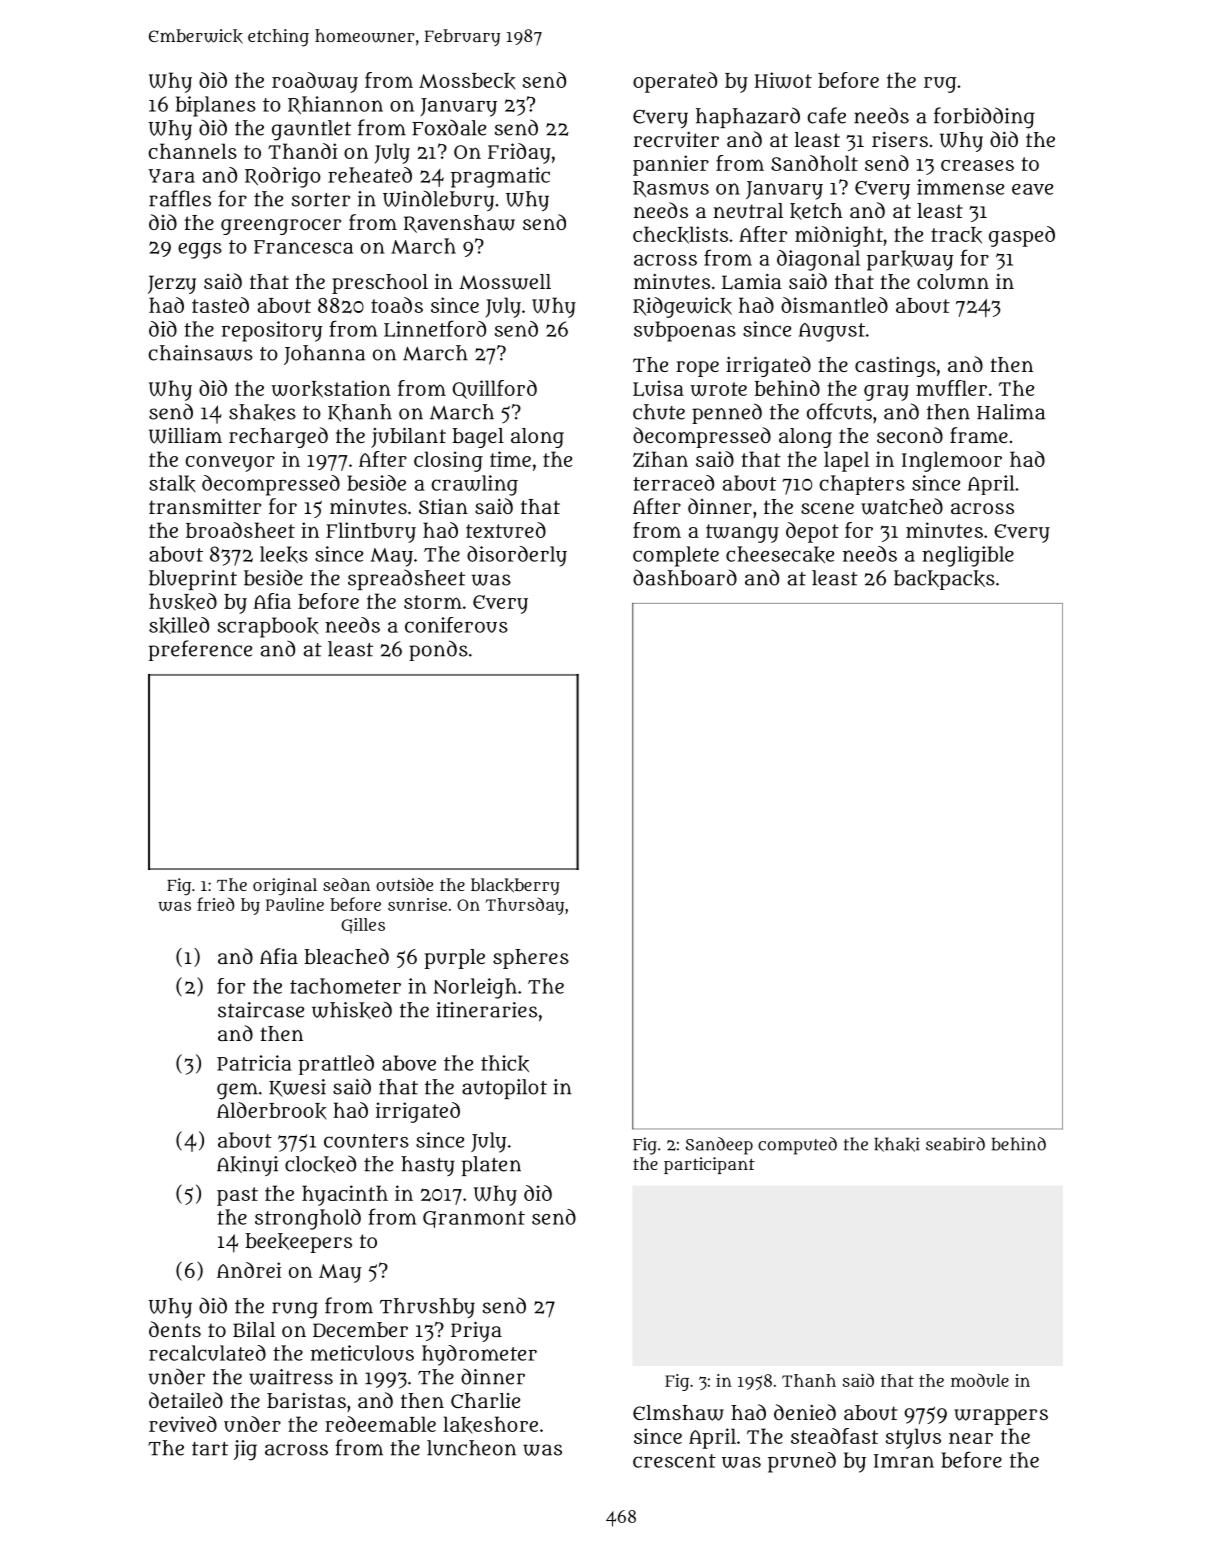 The image size is (1211, 1567). I want to click on Mossbeck, so click(467, 81).
